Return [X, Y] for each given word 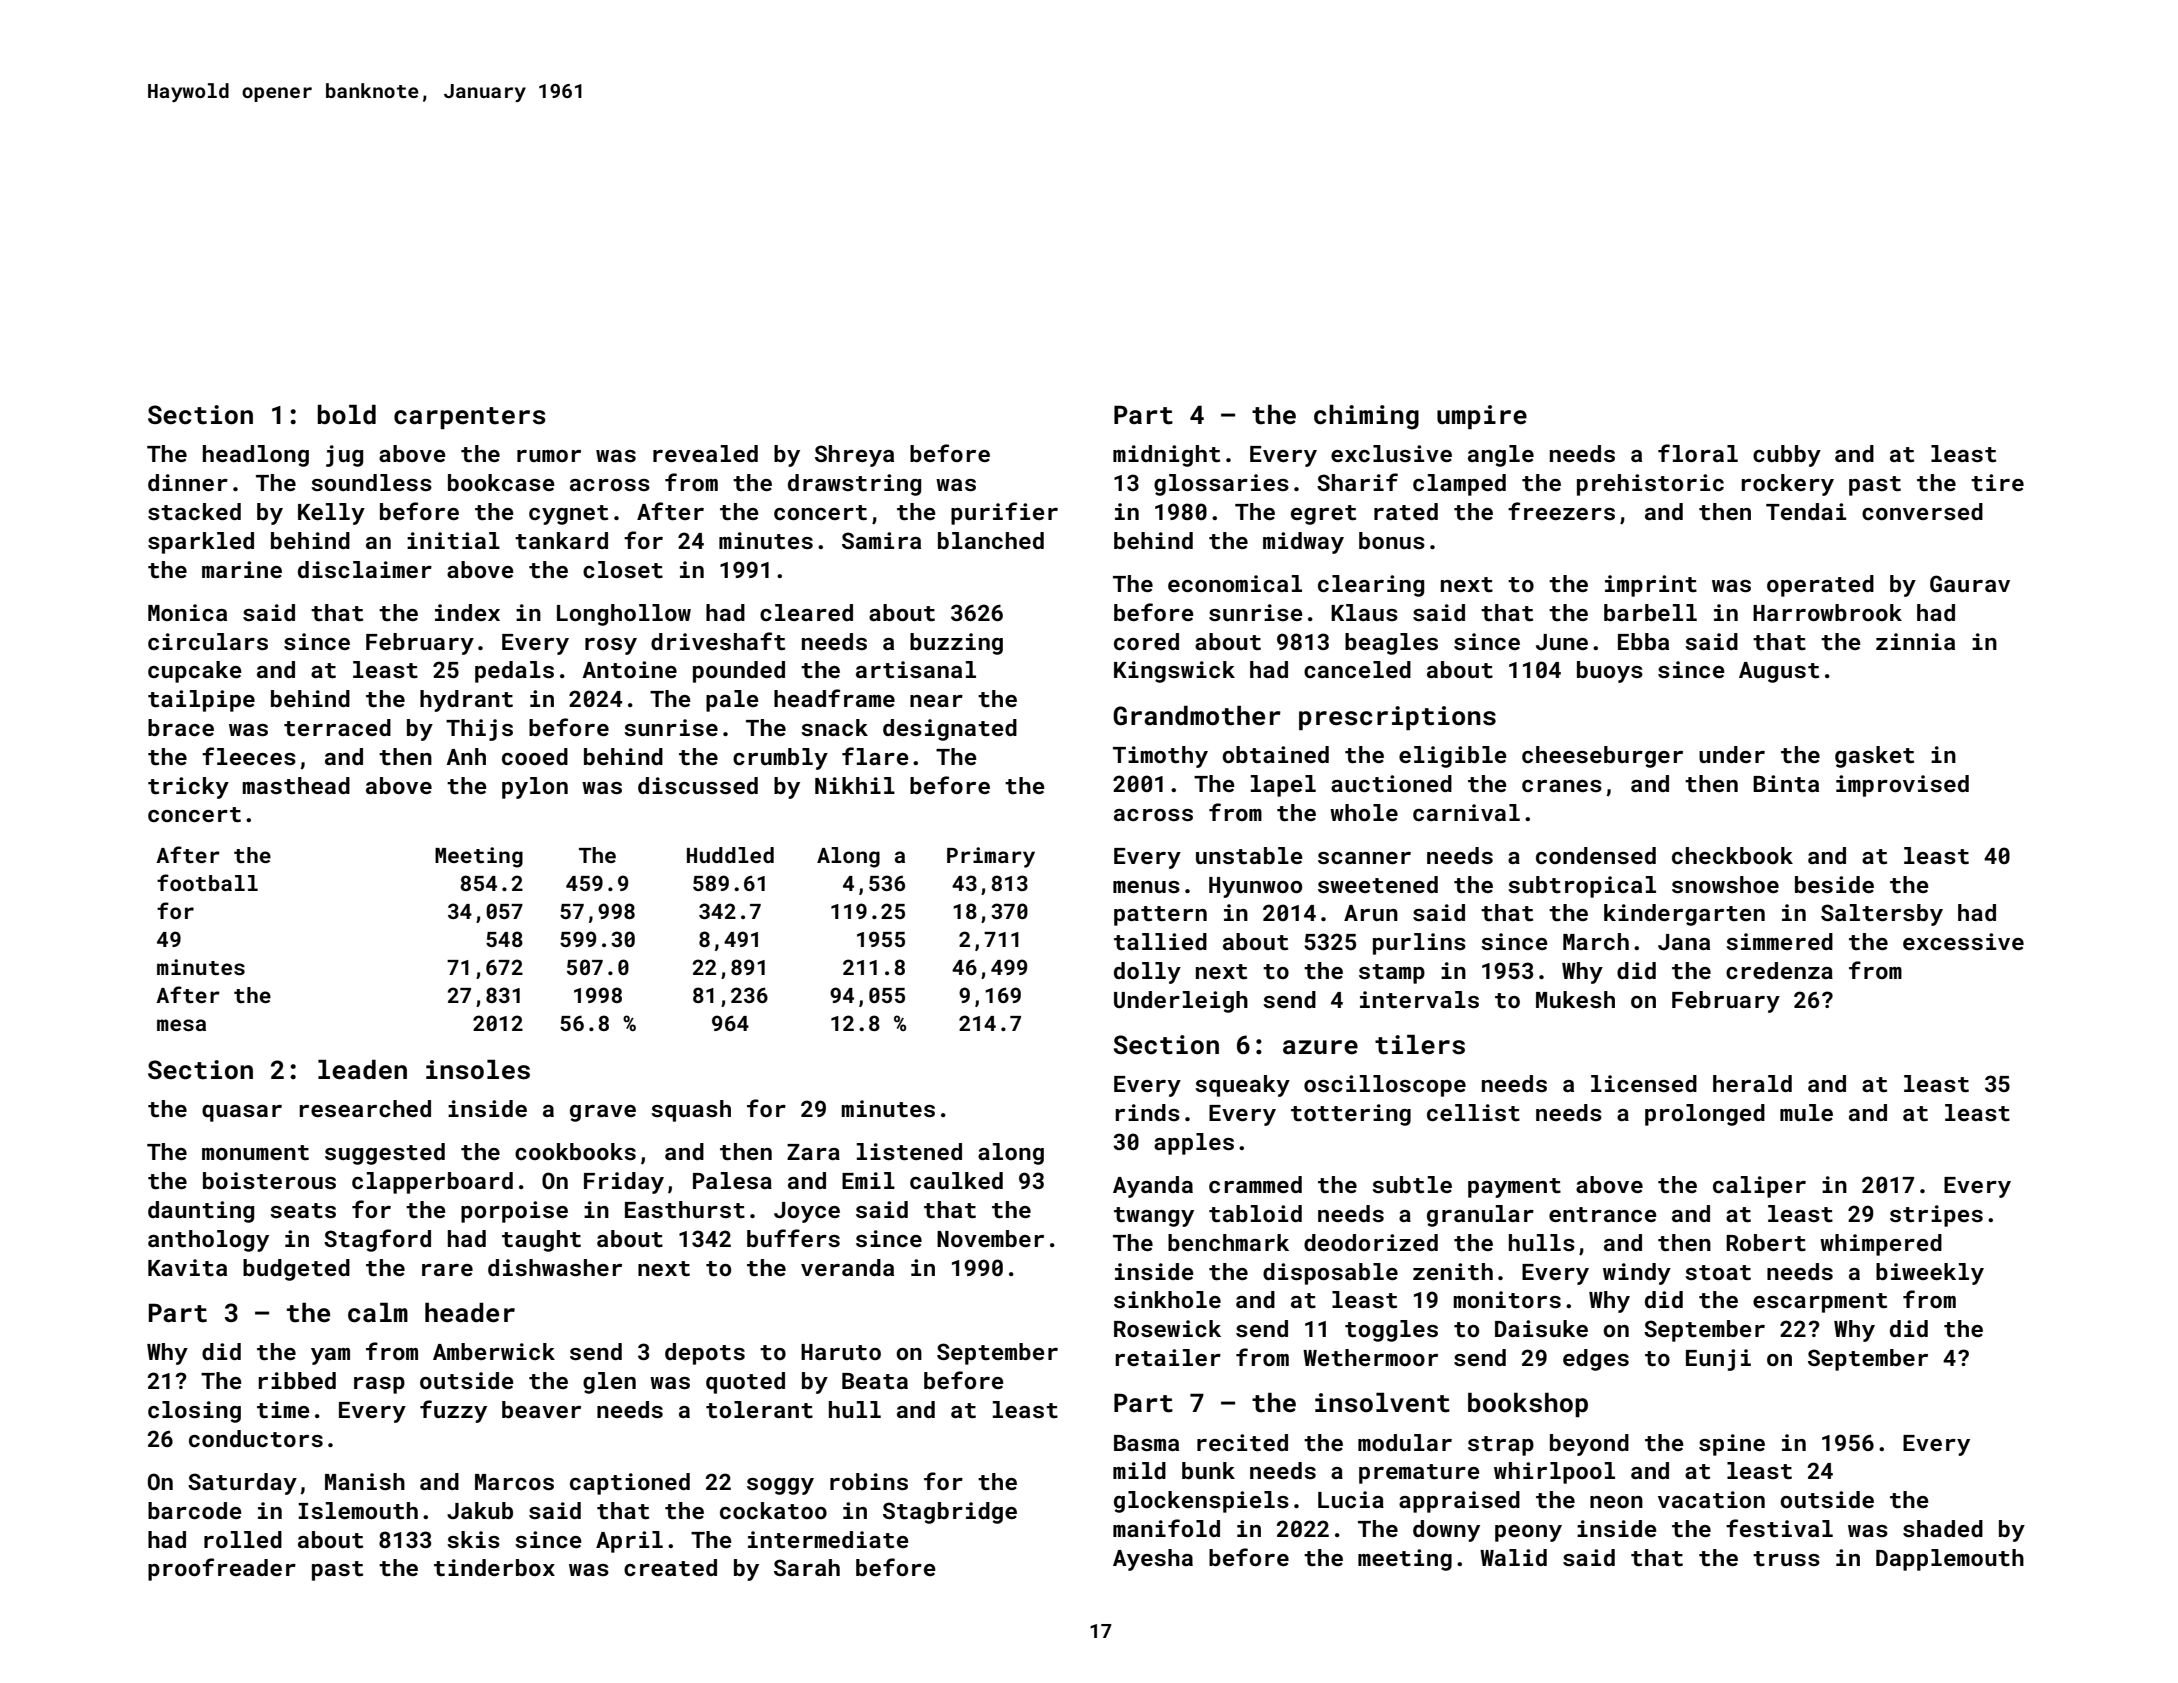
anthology [208, 1241]
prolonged [1705, 1115]
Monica [187, 612]
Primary [991, 857]
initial [453, 540]
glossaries [1221, 485]
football [207, 882]
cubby [1787, 456]
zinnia [1915, 641]
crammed [1255, 1184]
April [629, 1542]
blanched [991, 540]
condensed [1596, 855]
